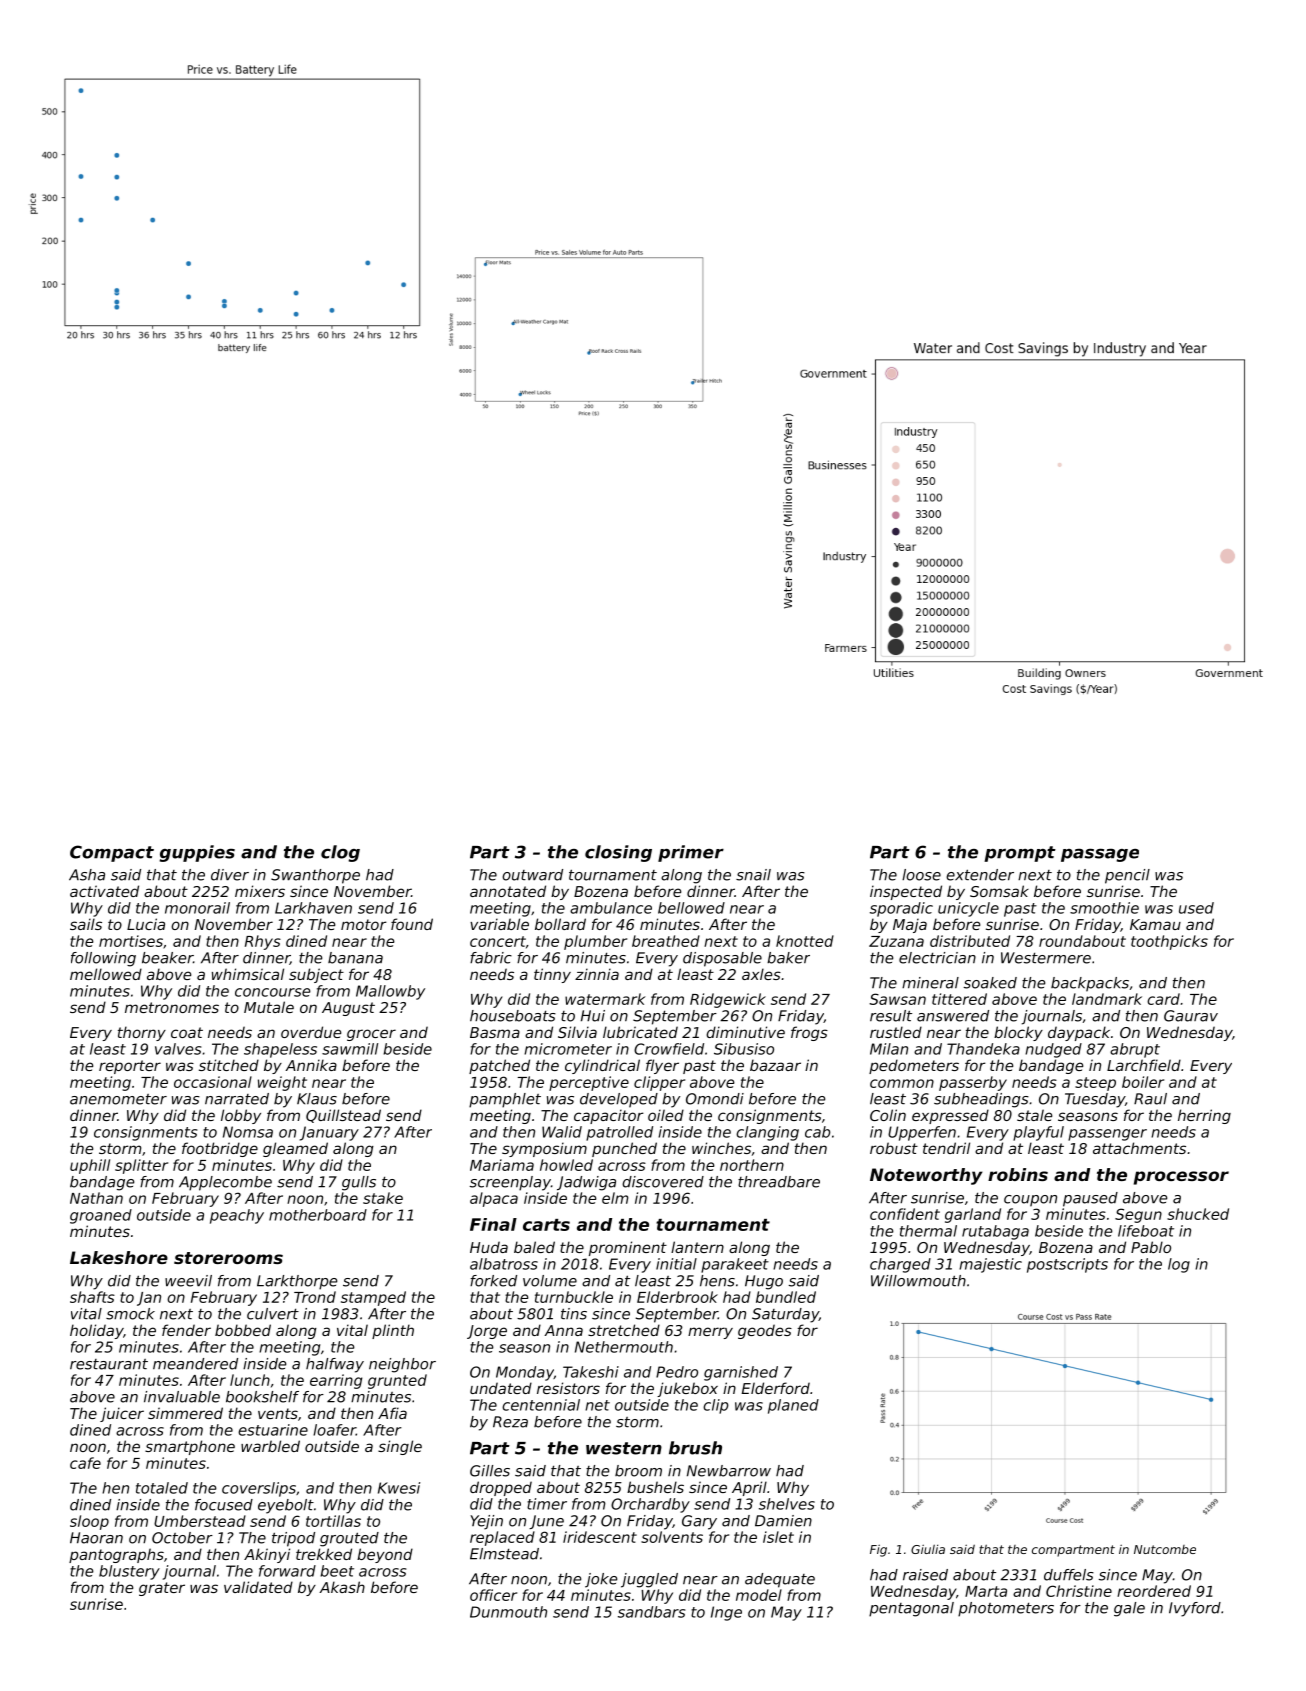  I want to click on clog, so click(340, 853).
